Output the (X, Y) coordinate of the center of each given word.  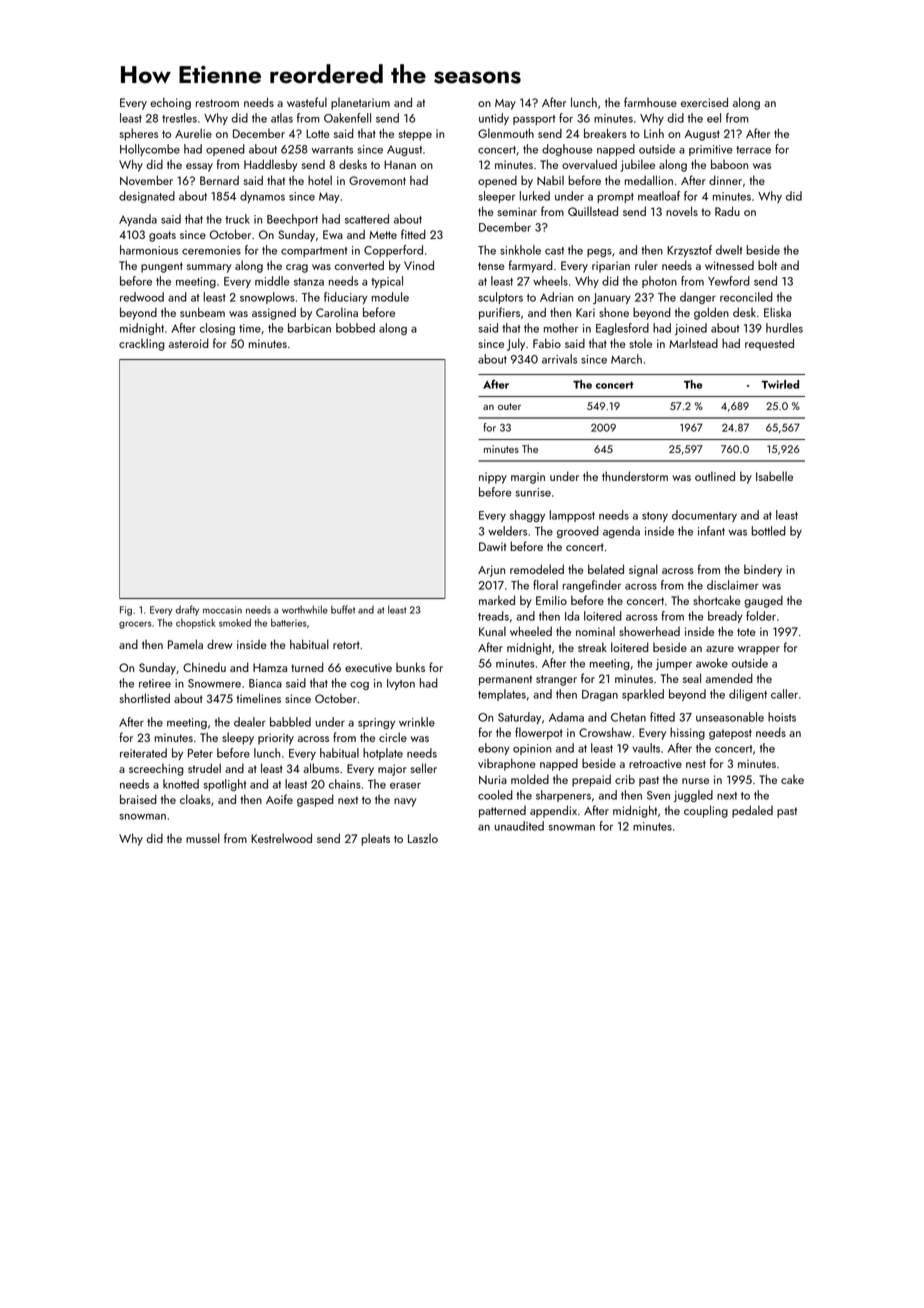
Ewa (333, 234)
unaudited (519, 826)
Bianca (265, 683)
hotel (320, 180)
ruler (646, 265)
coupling (706, 811)
